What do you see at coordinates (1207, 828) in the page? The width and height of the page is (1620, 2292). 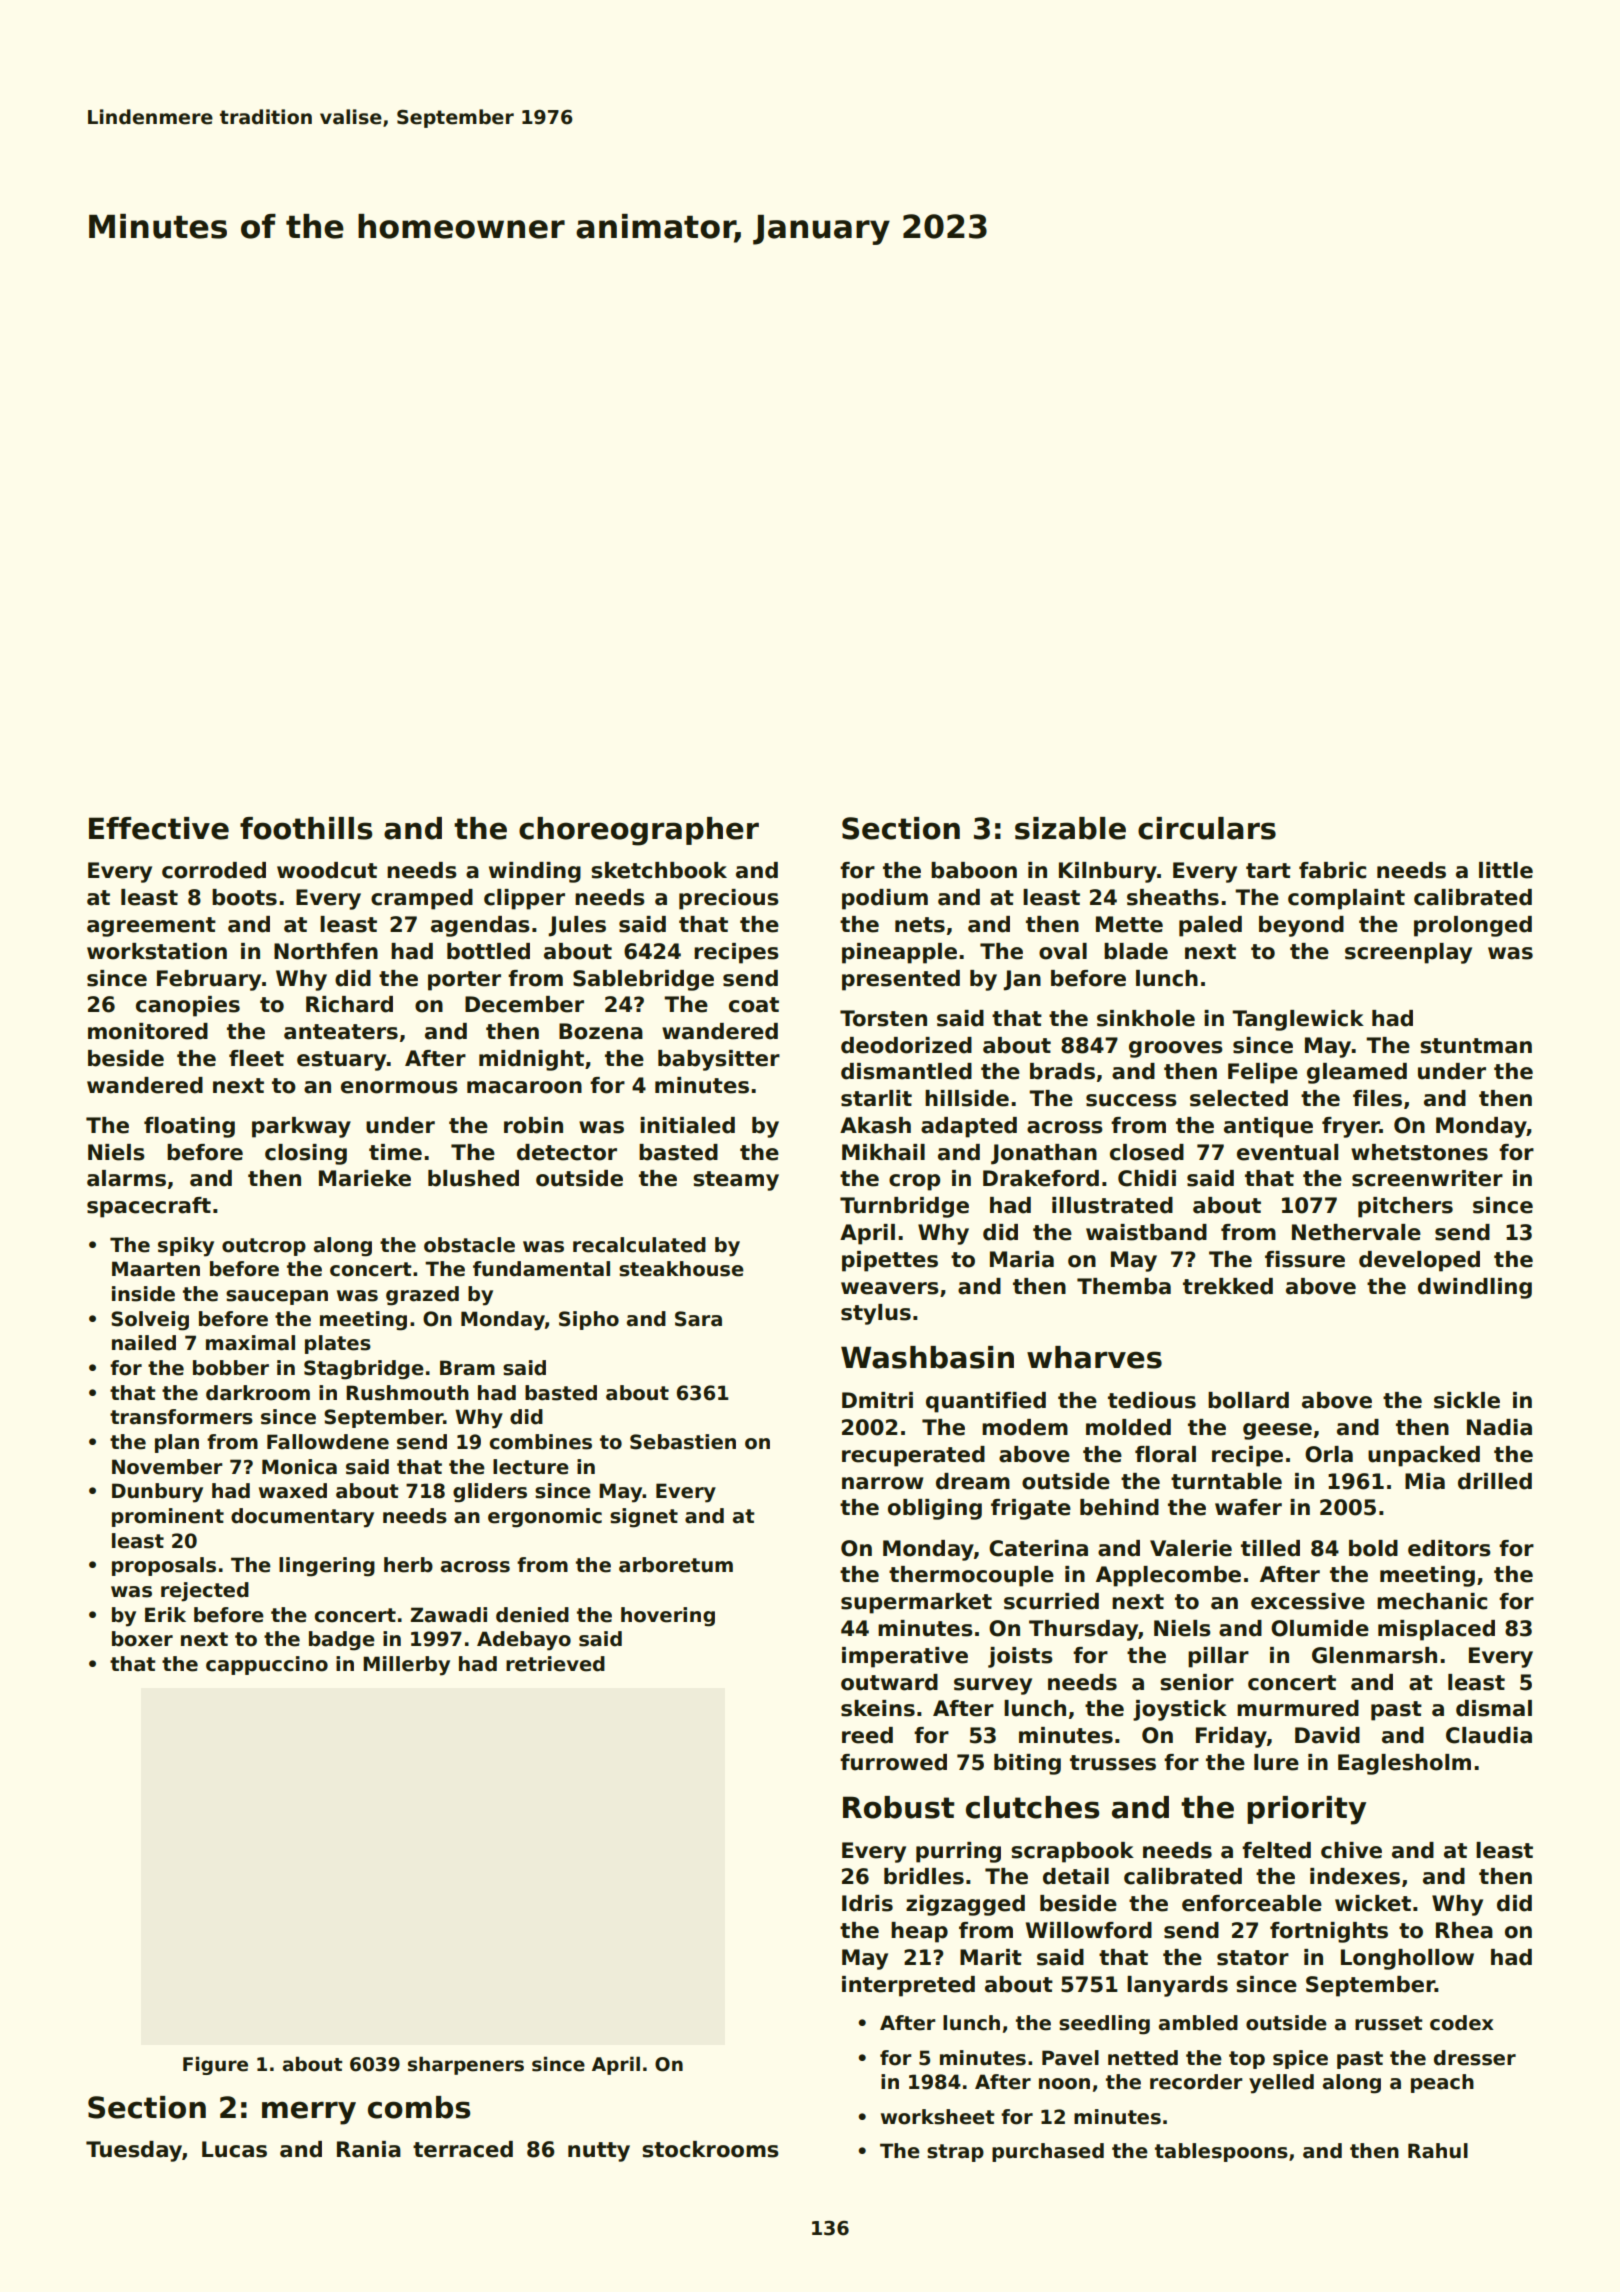 I see `circulars` at bounding box center [1207, 828].
